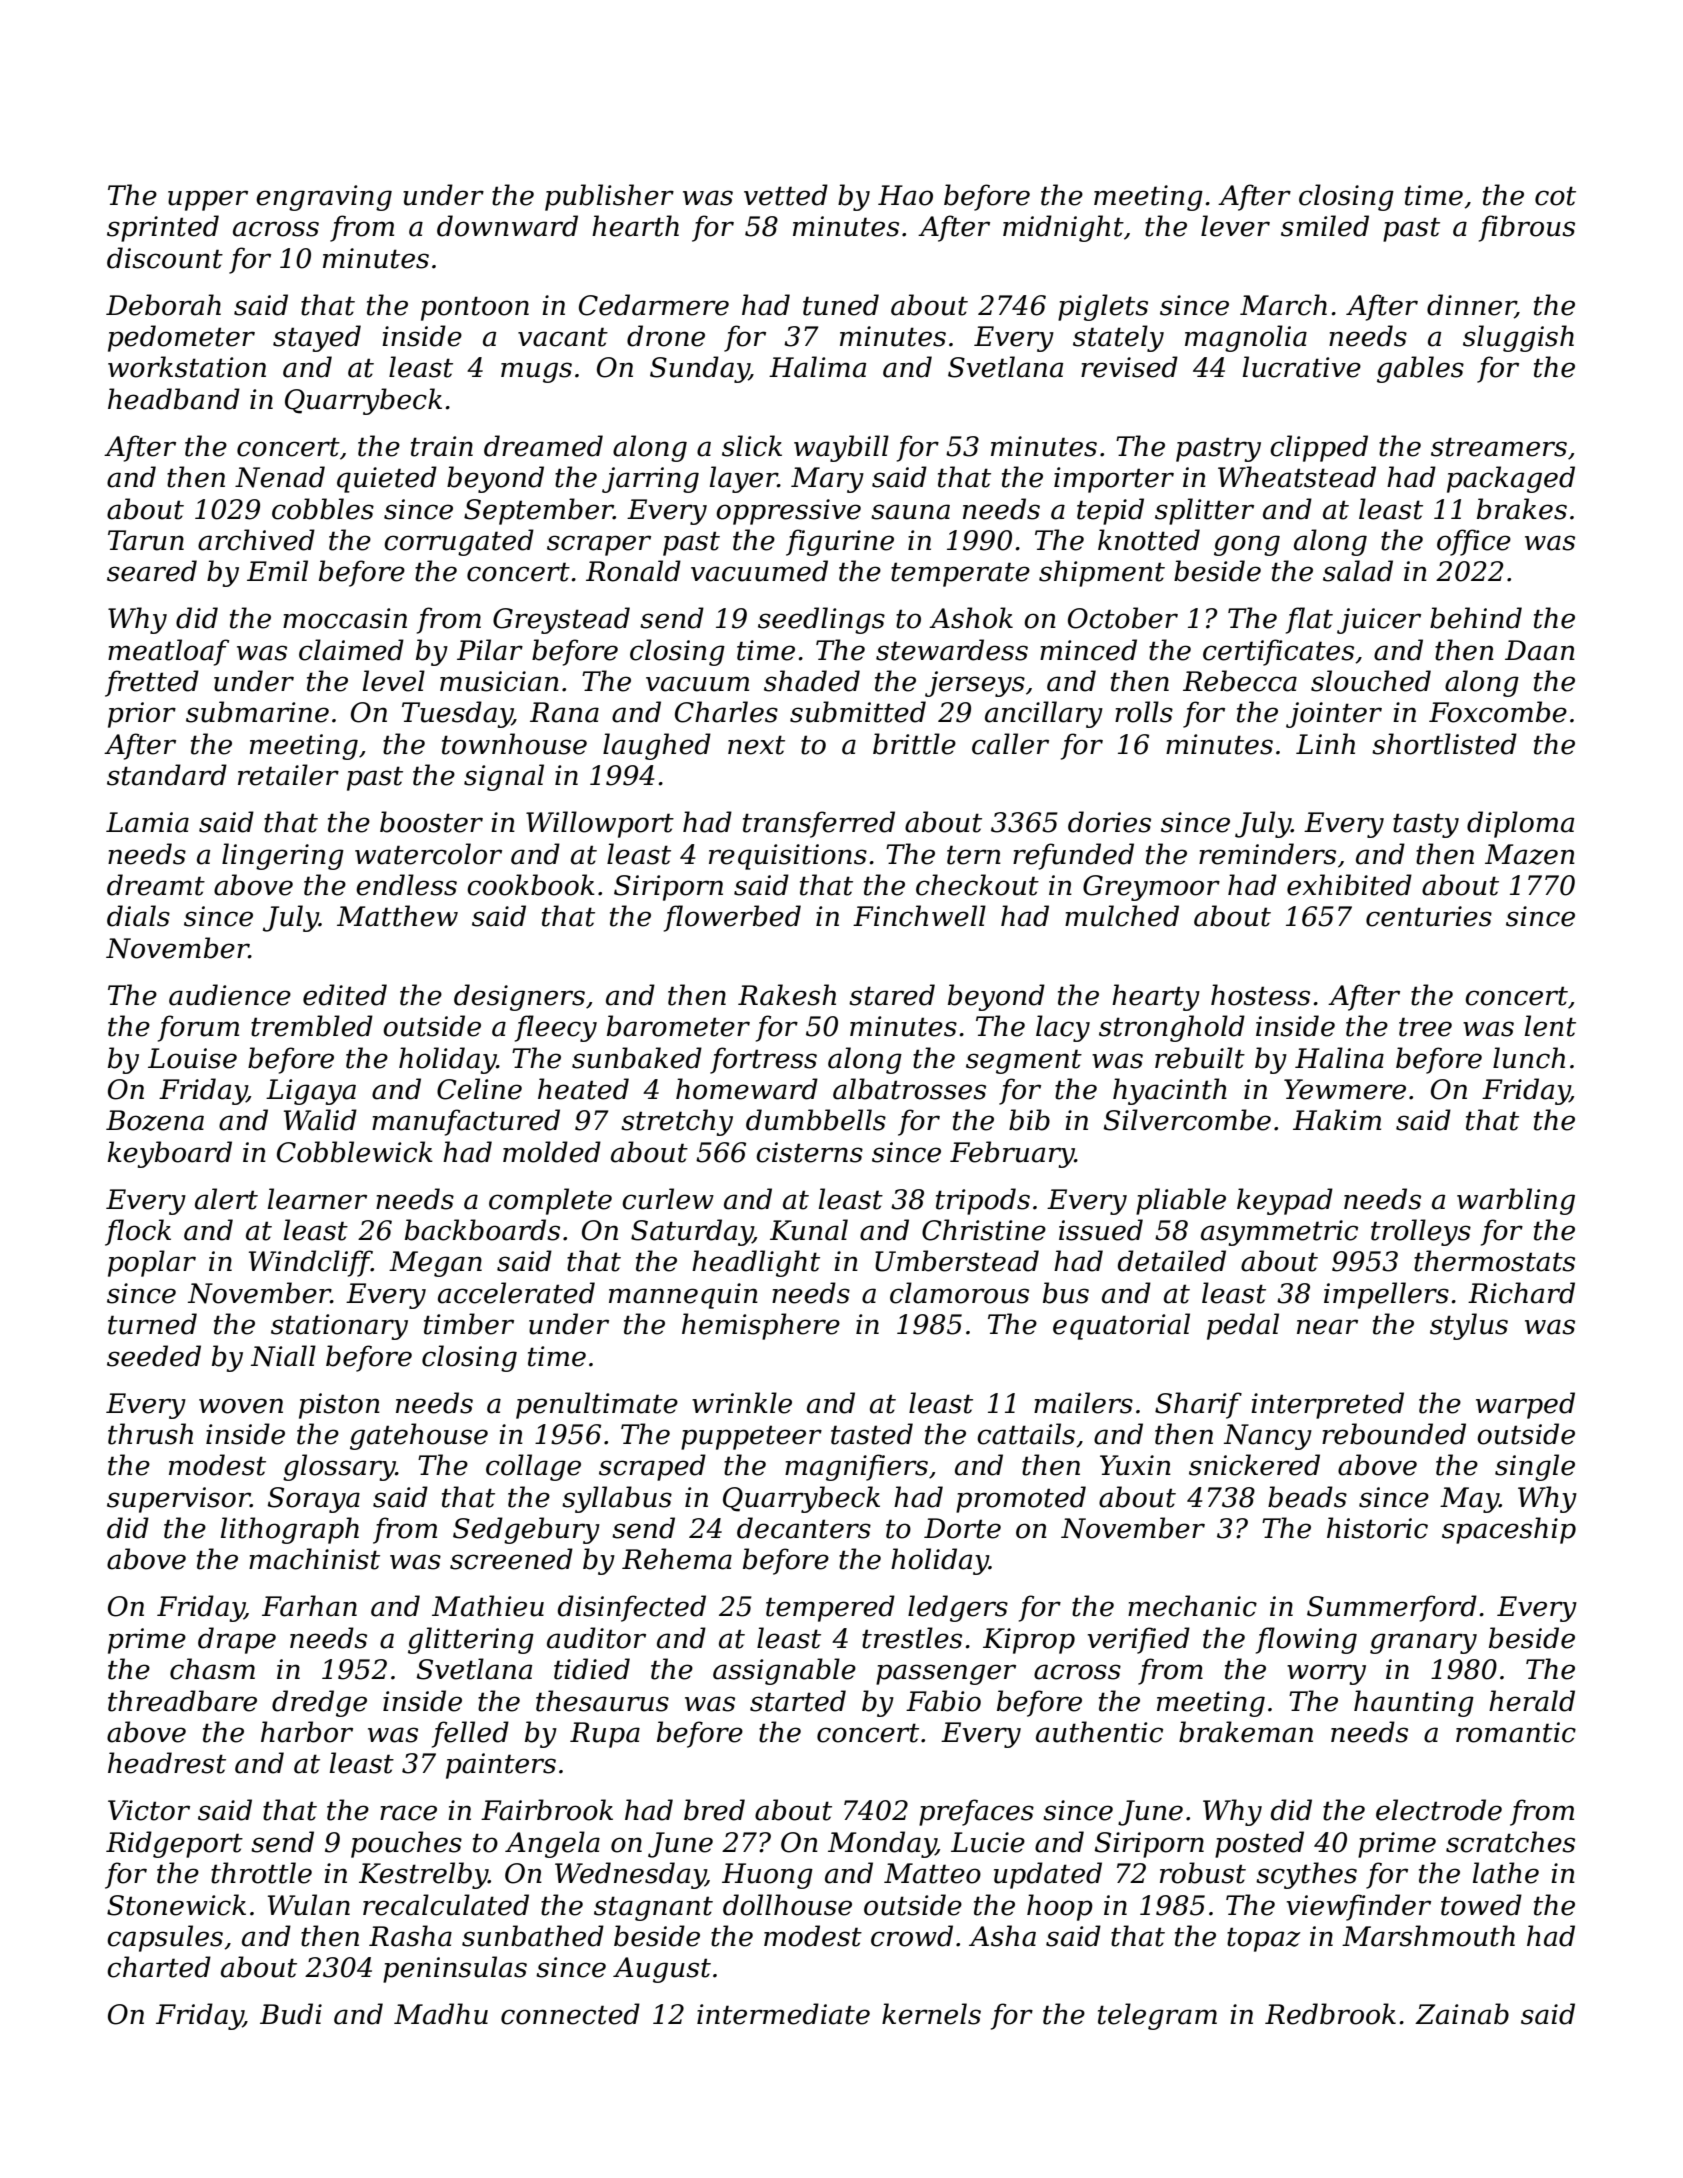 The image size is (1683, 2178). I want to click on endless, so click(406, 885).
